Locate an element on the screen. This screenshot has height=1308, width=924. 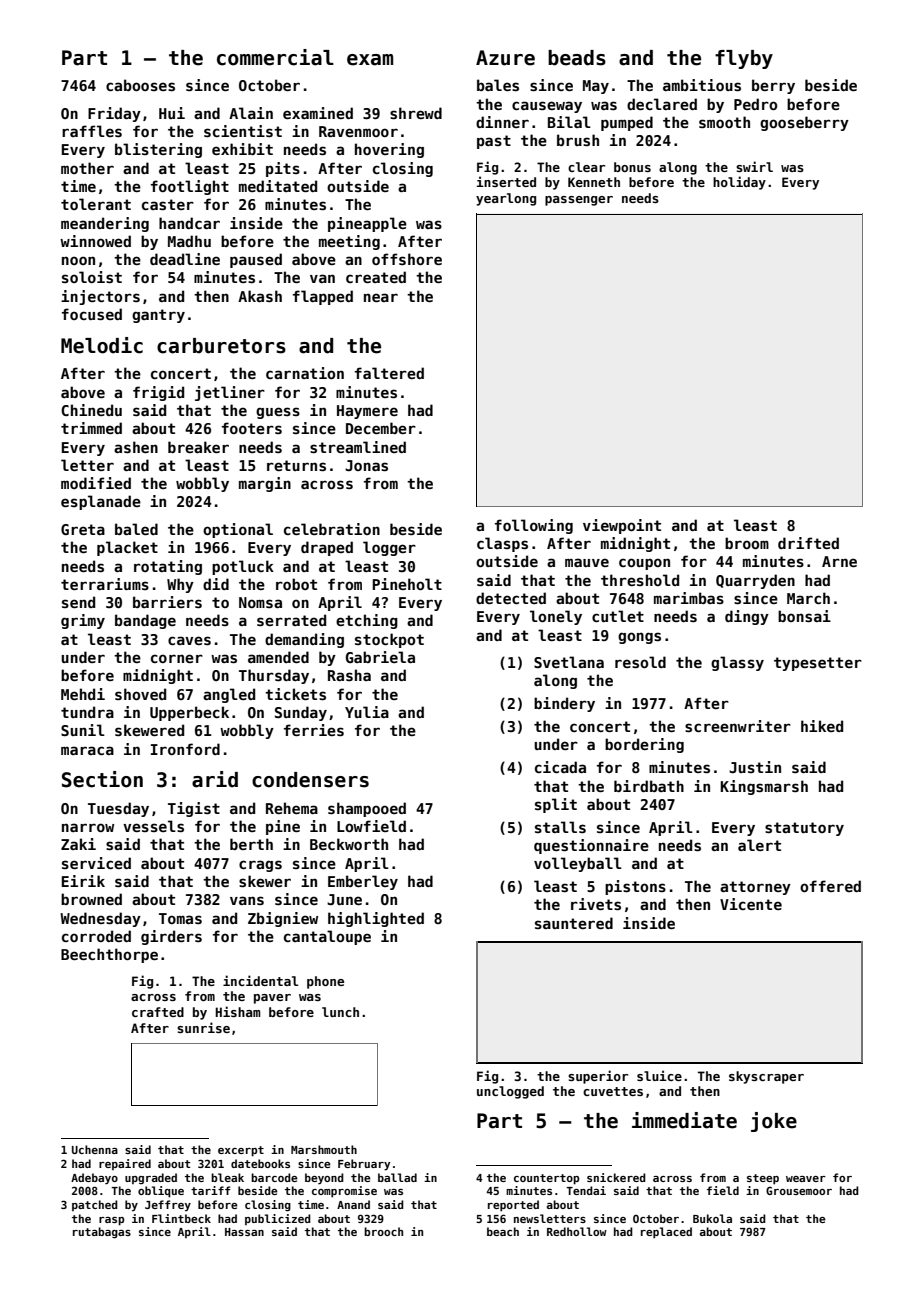
Zaki is located at coordinates (78, 844).
